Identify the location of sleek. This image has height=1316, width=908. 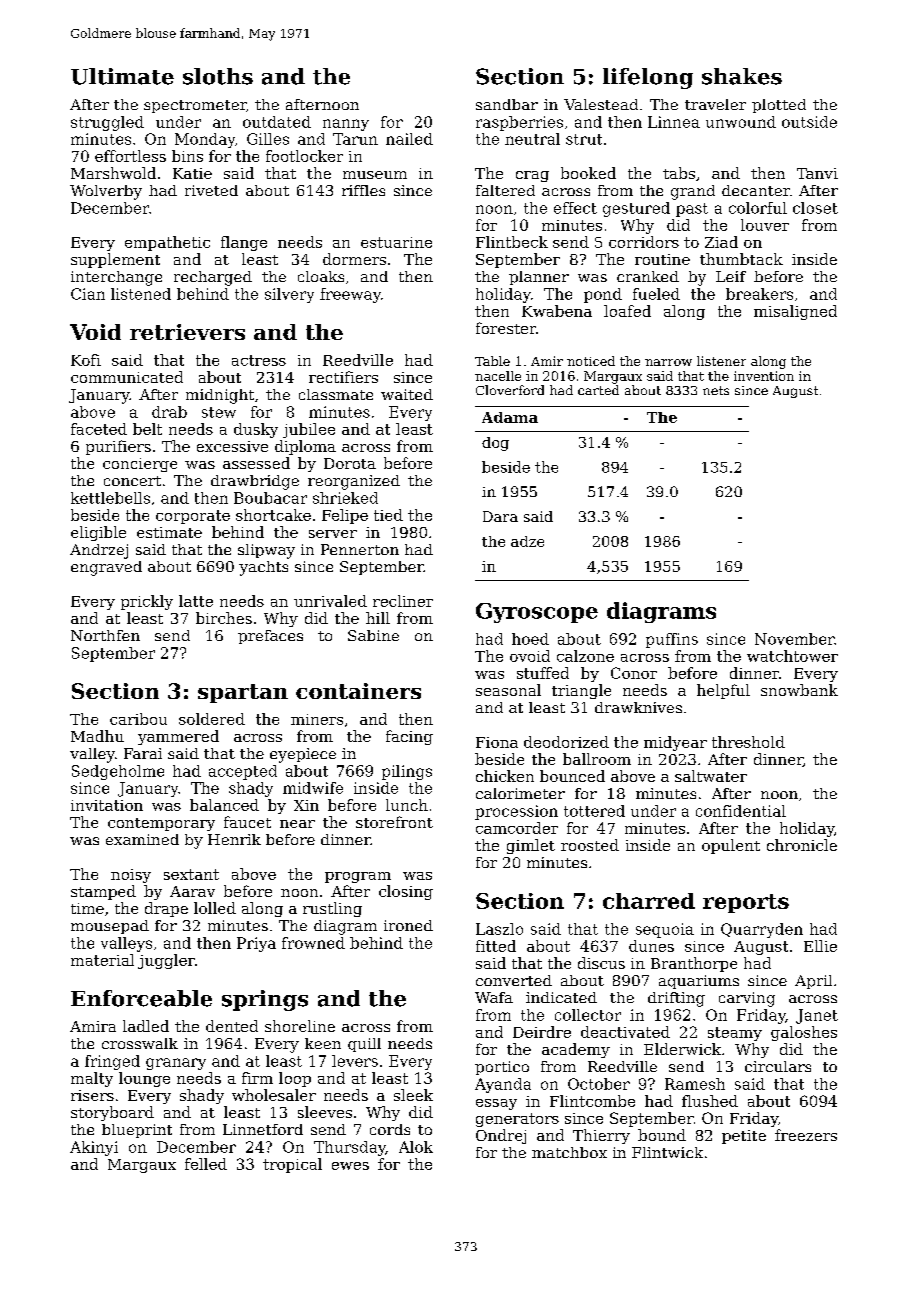
(413, 1095).
